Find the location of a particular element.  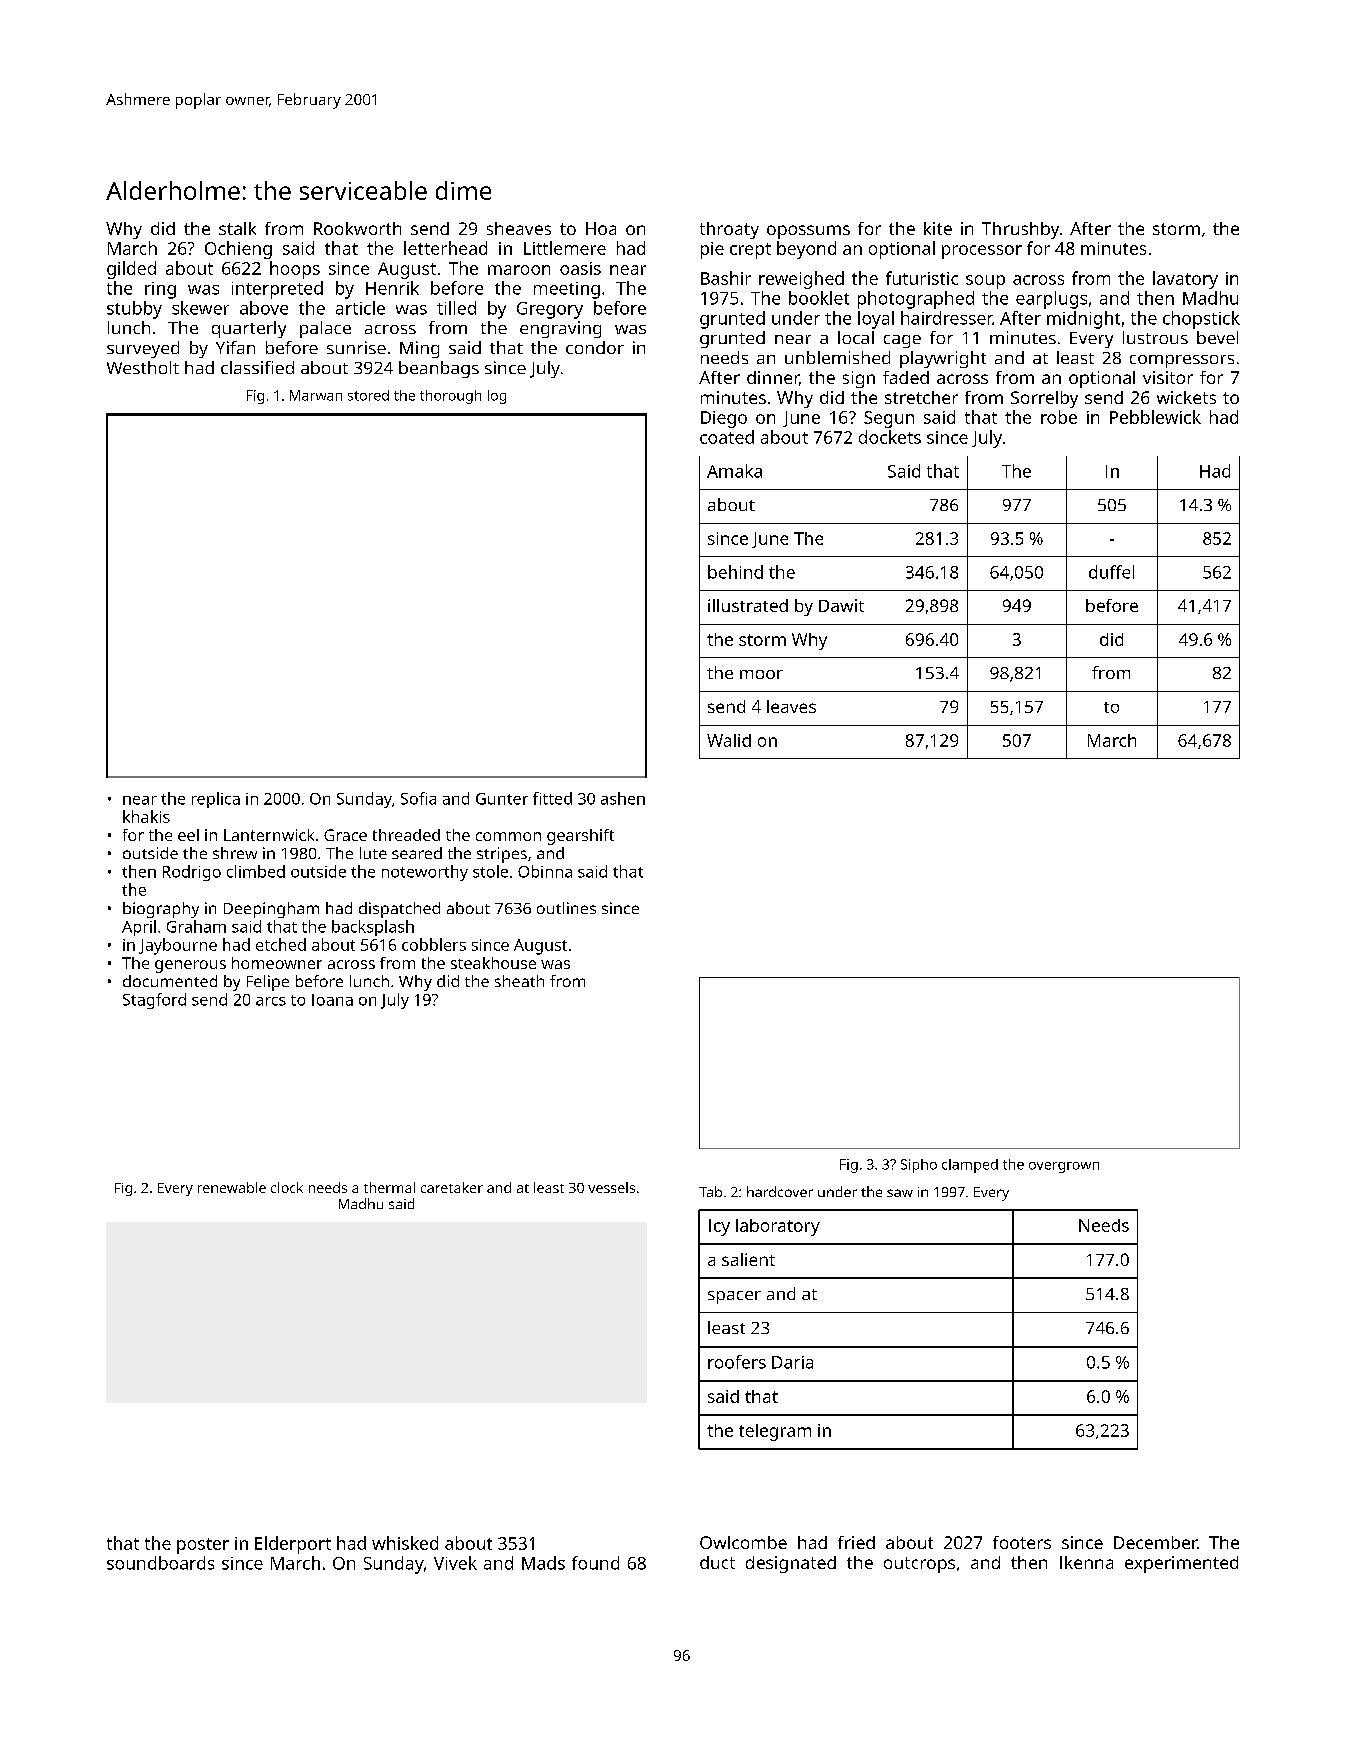

throaty is located at coordinates (729, 230).
